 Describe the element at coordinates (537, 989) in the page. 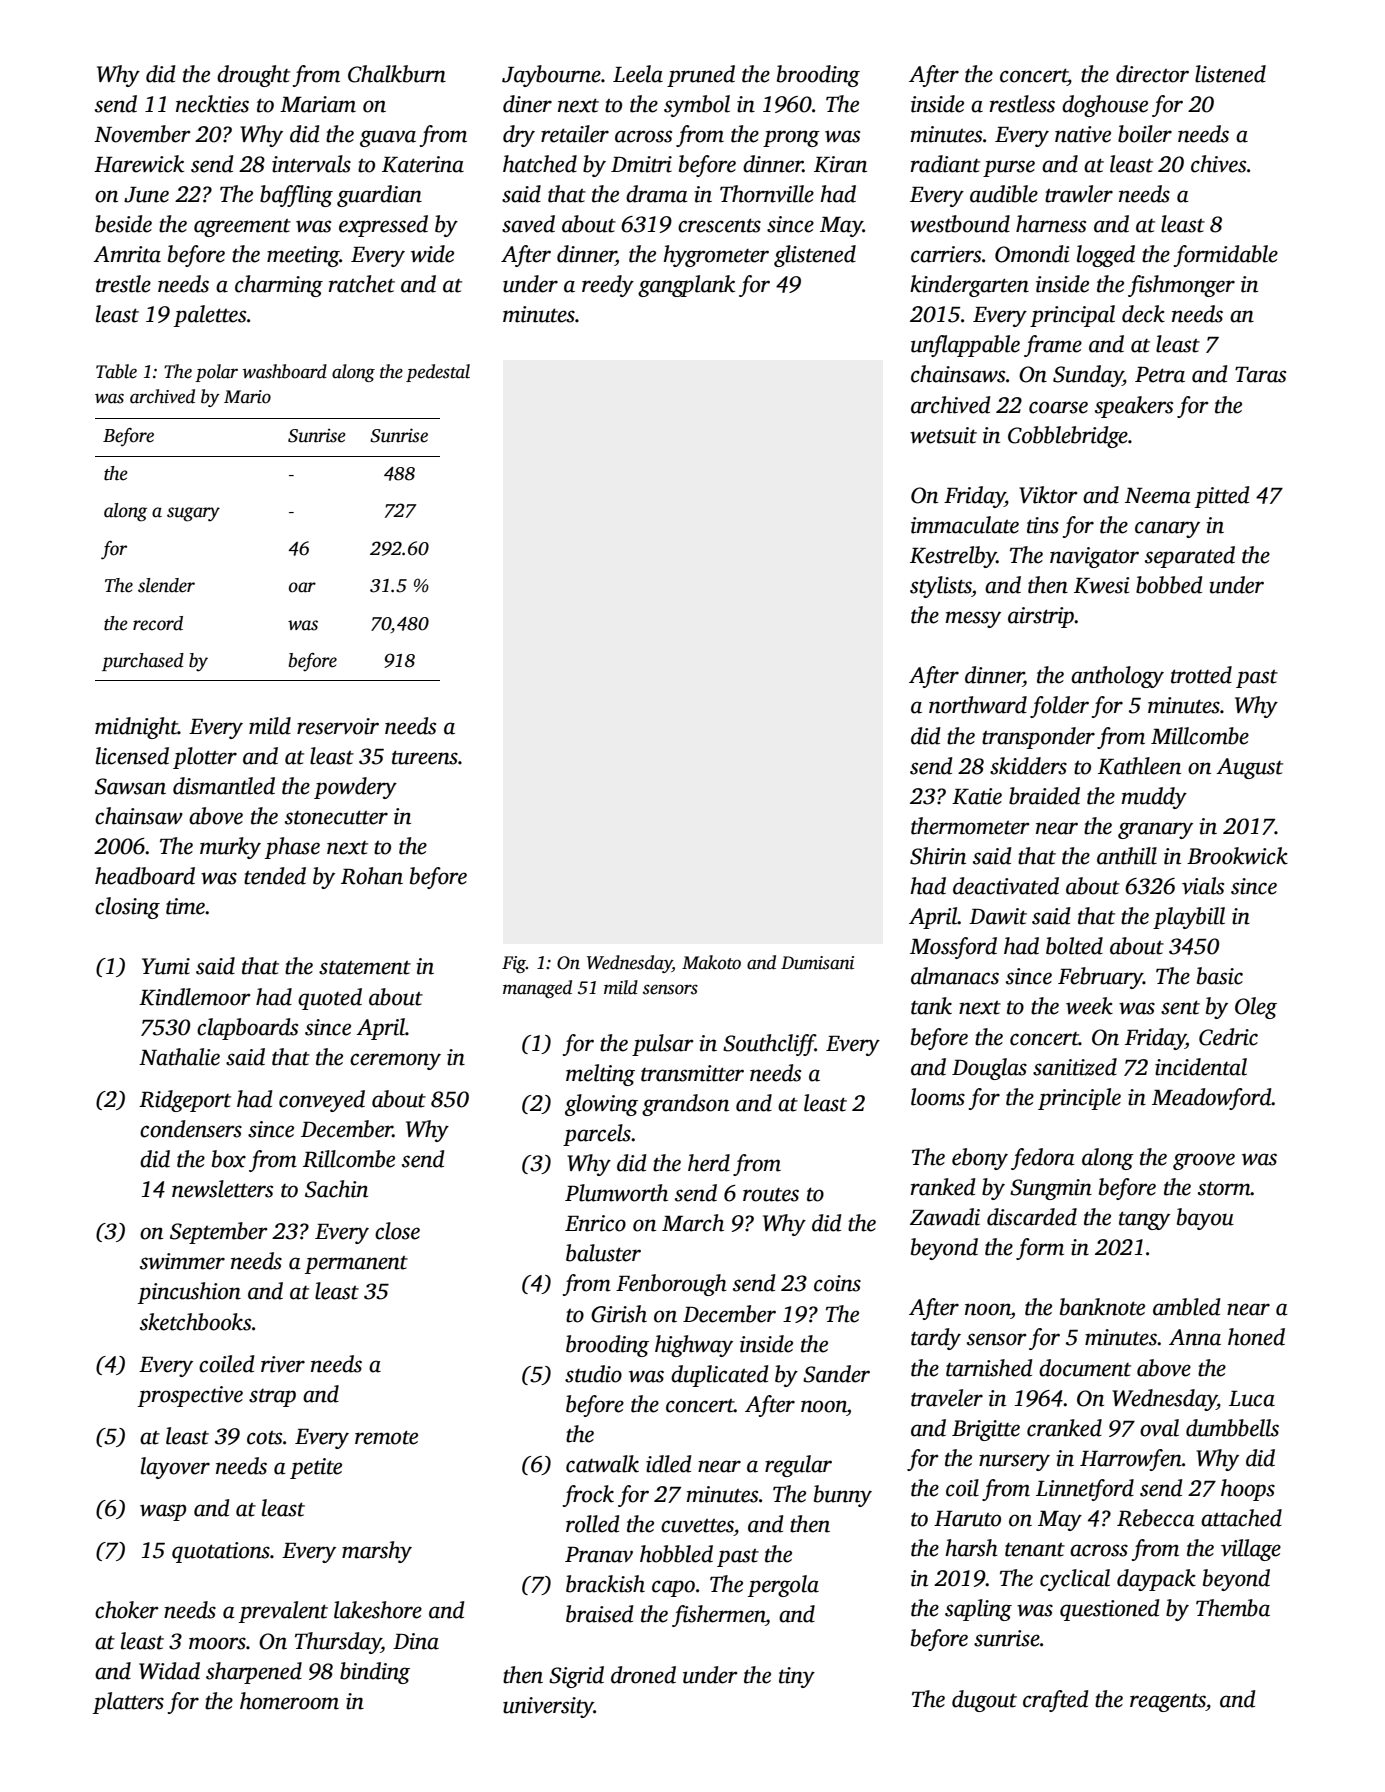

I see `managed` at that location.
